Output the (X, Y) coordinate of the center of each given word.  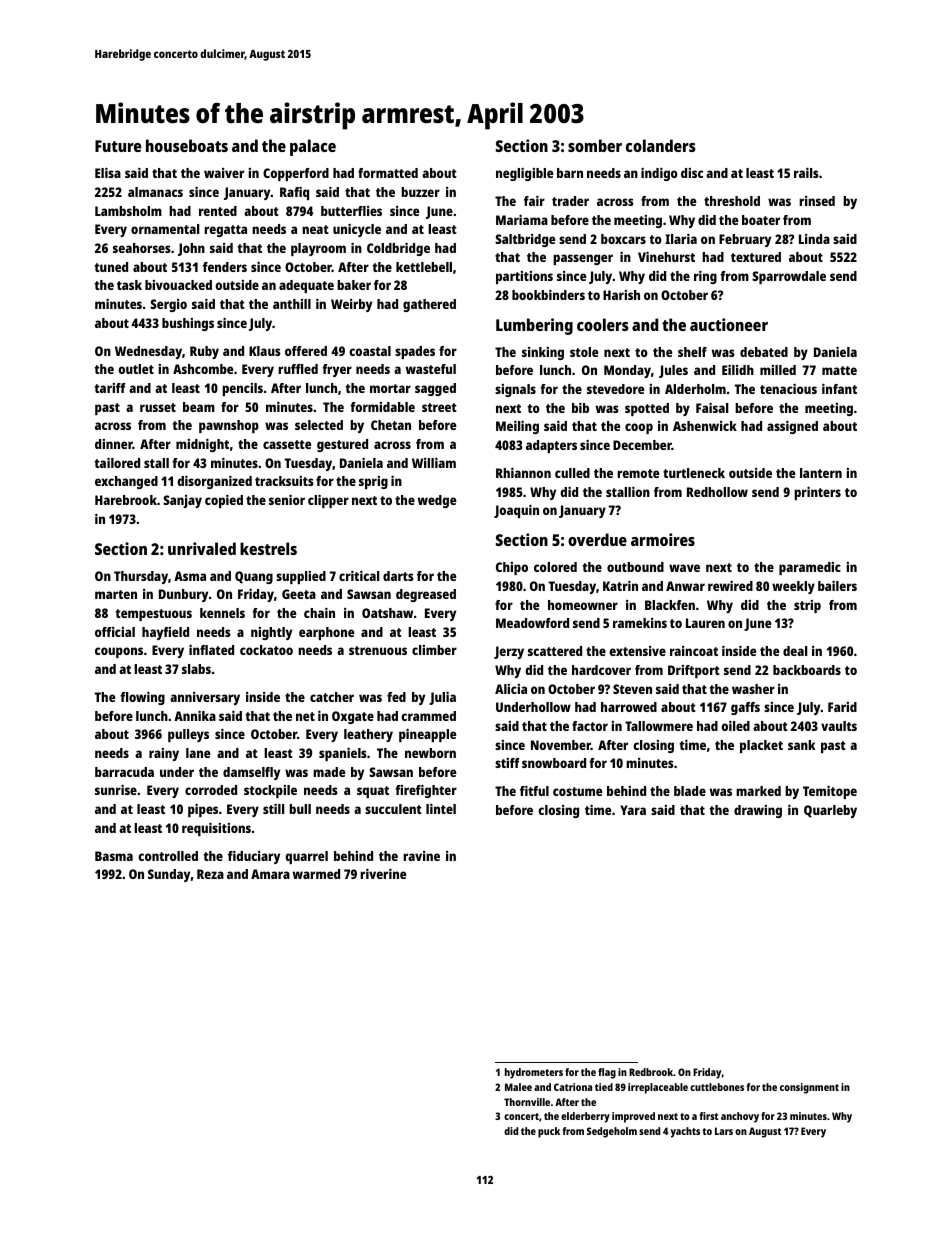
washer (753, 689)
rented (218, 211)
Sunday (169, 875)
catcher (332, 697)
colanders (661, 145)
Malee (518, 1087)
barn (570, 173)
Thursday (141, 577)
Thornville (527, 1102)
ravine (421, 856)
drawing (758, 811)
